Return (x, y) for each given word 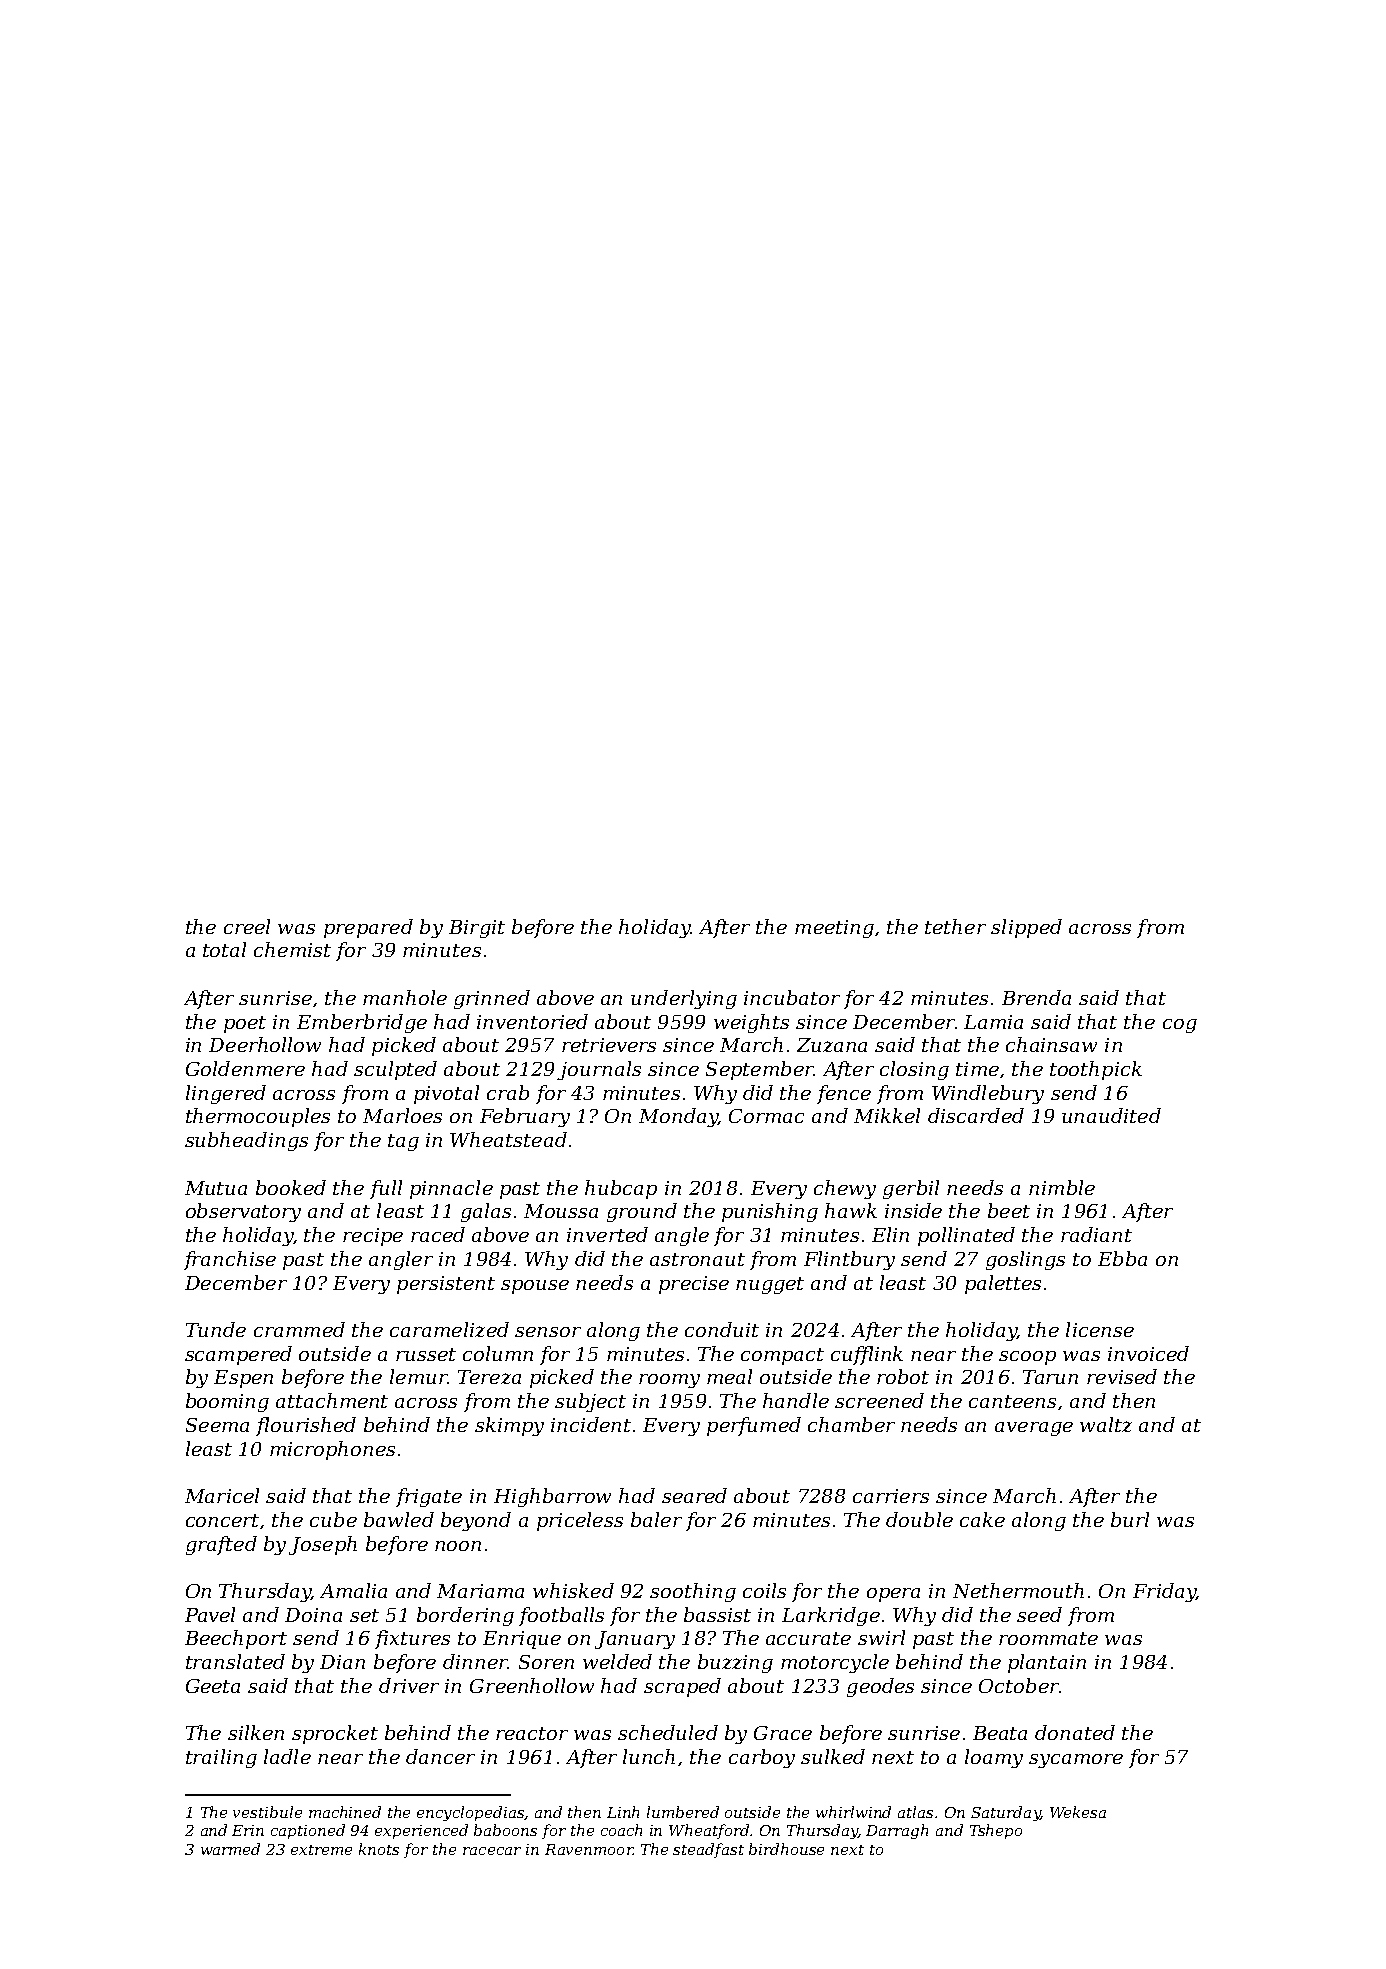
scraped (682, 1687)
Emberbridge (362, 1023)
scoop (1027, 1358)
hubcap (621, 1189)
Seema (217, 1425)
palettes (1003, 1284)
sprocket (335, 1734)
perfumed (754, 1426)
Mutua (216, 1188)
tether (955, 926)
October (1019, 1685)
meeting (834, 929)
